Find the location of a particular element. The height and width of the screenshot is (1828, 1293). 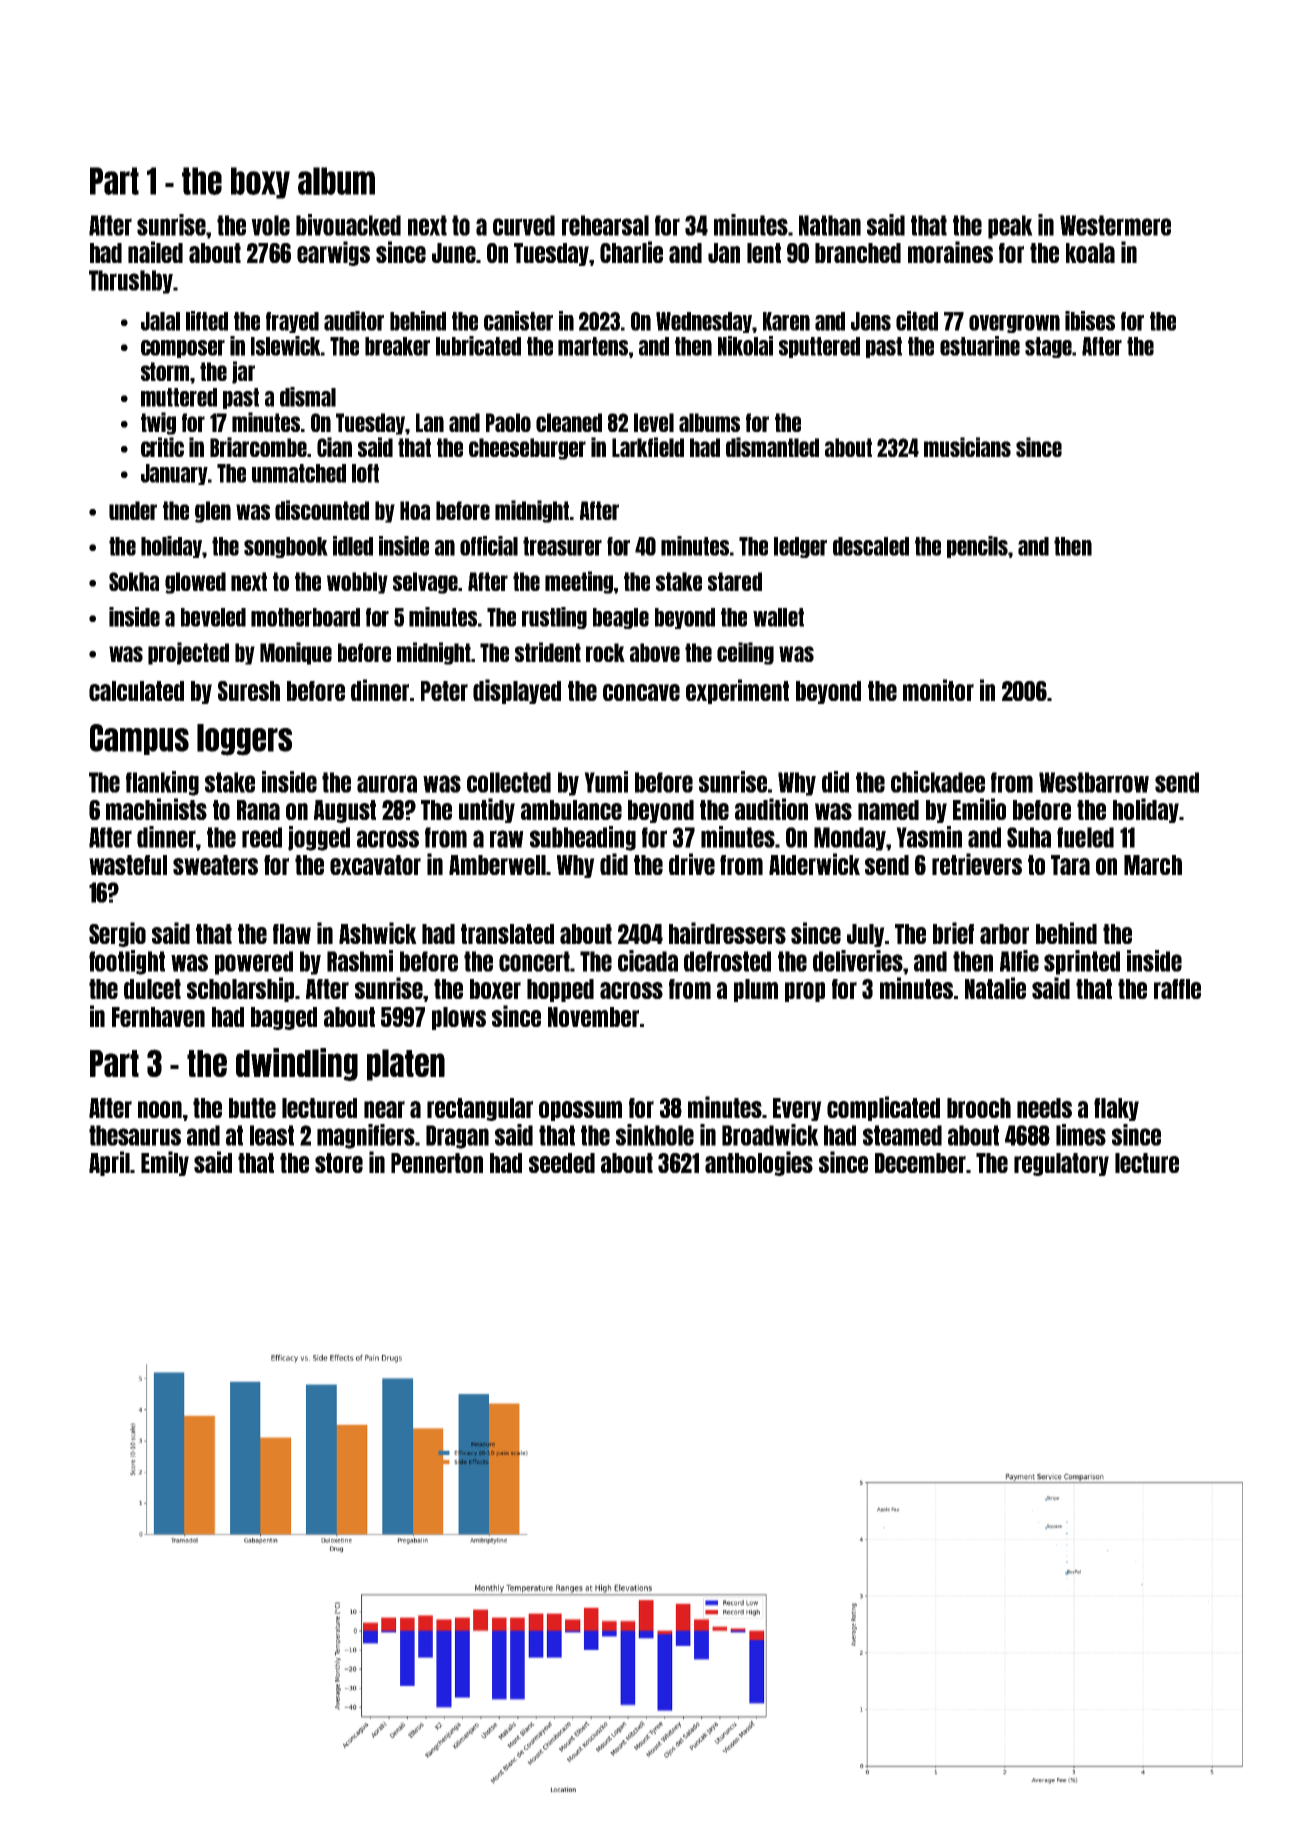

martens is located at coordinates (593, 346).
